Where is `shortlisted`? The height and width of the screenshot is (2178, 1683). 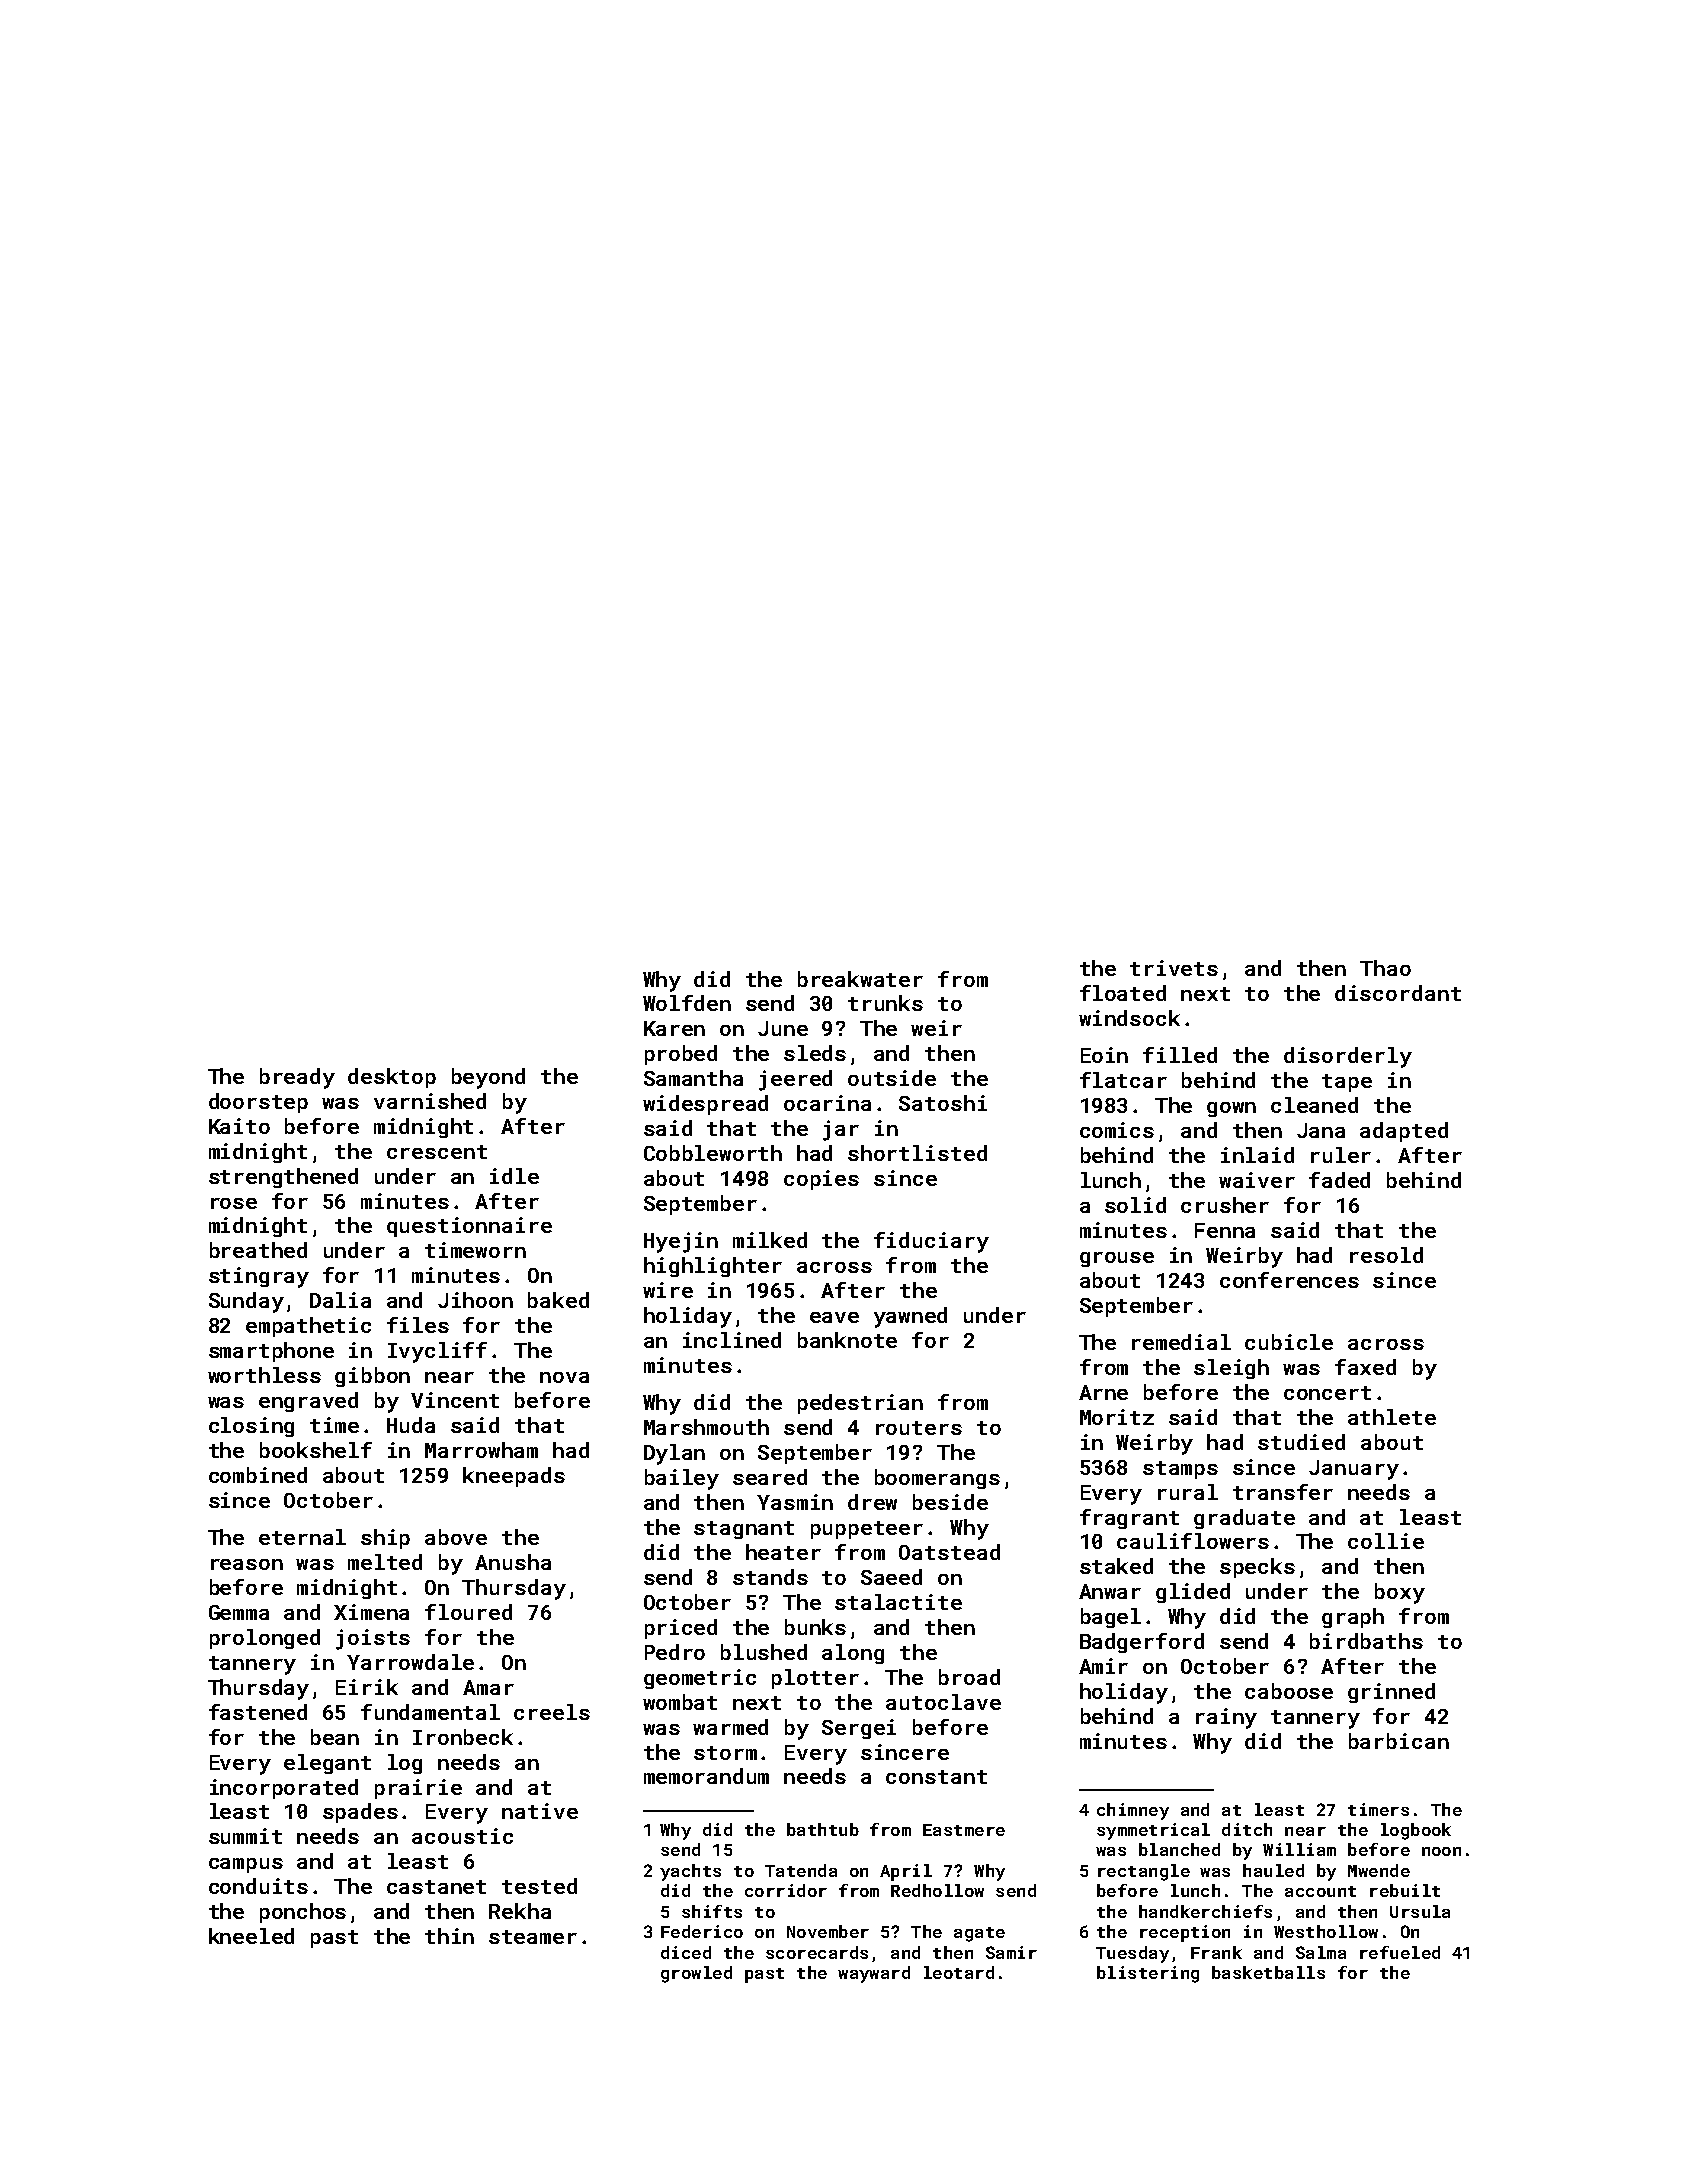
shortlisted is located at coordinates (917, 1153).
